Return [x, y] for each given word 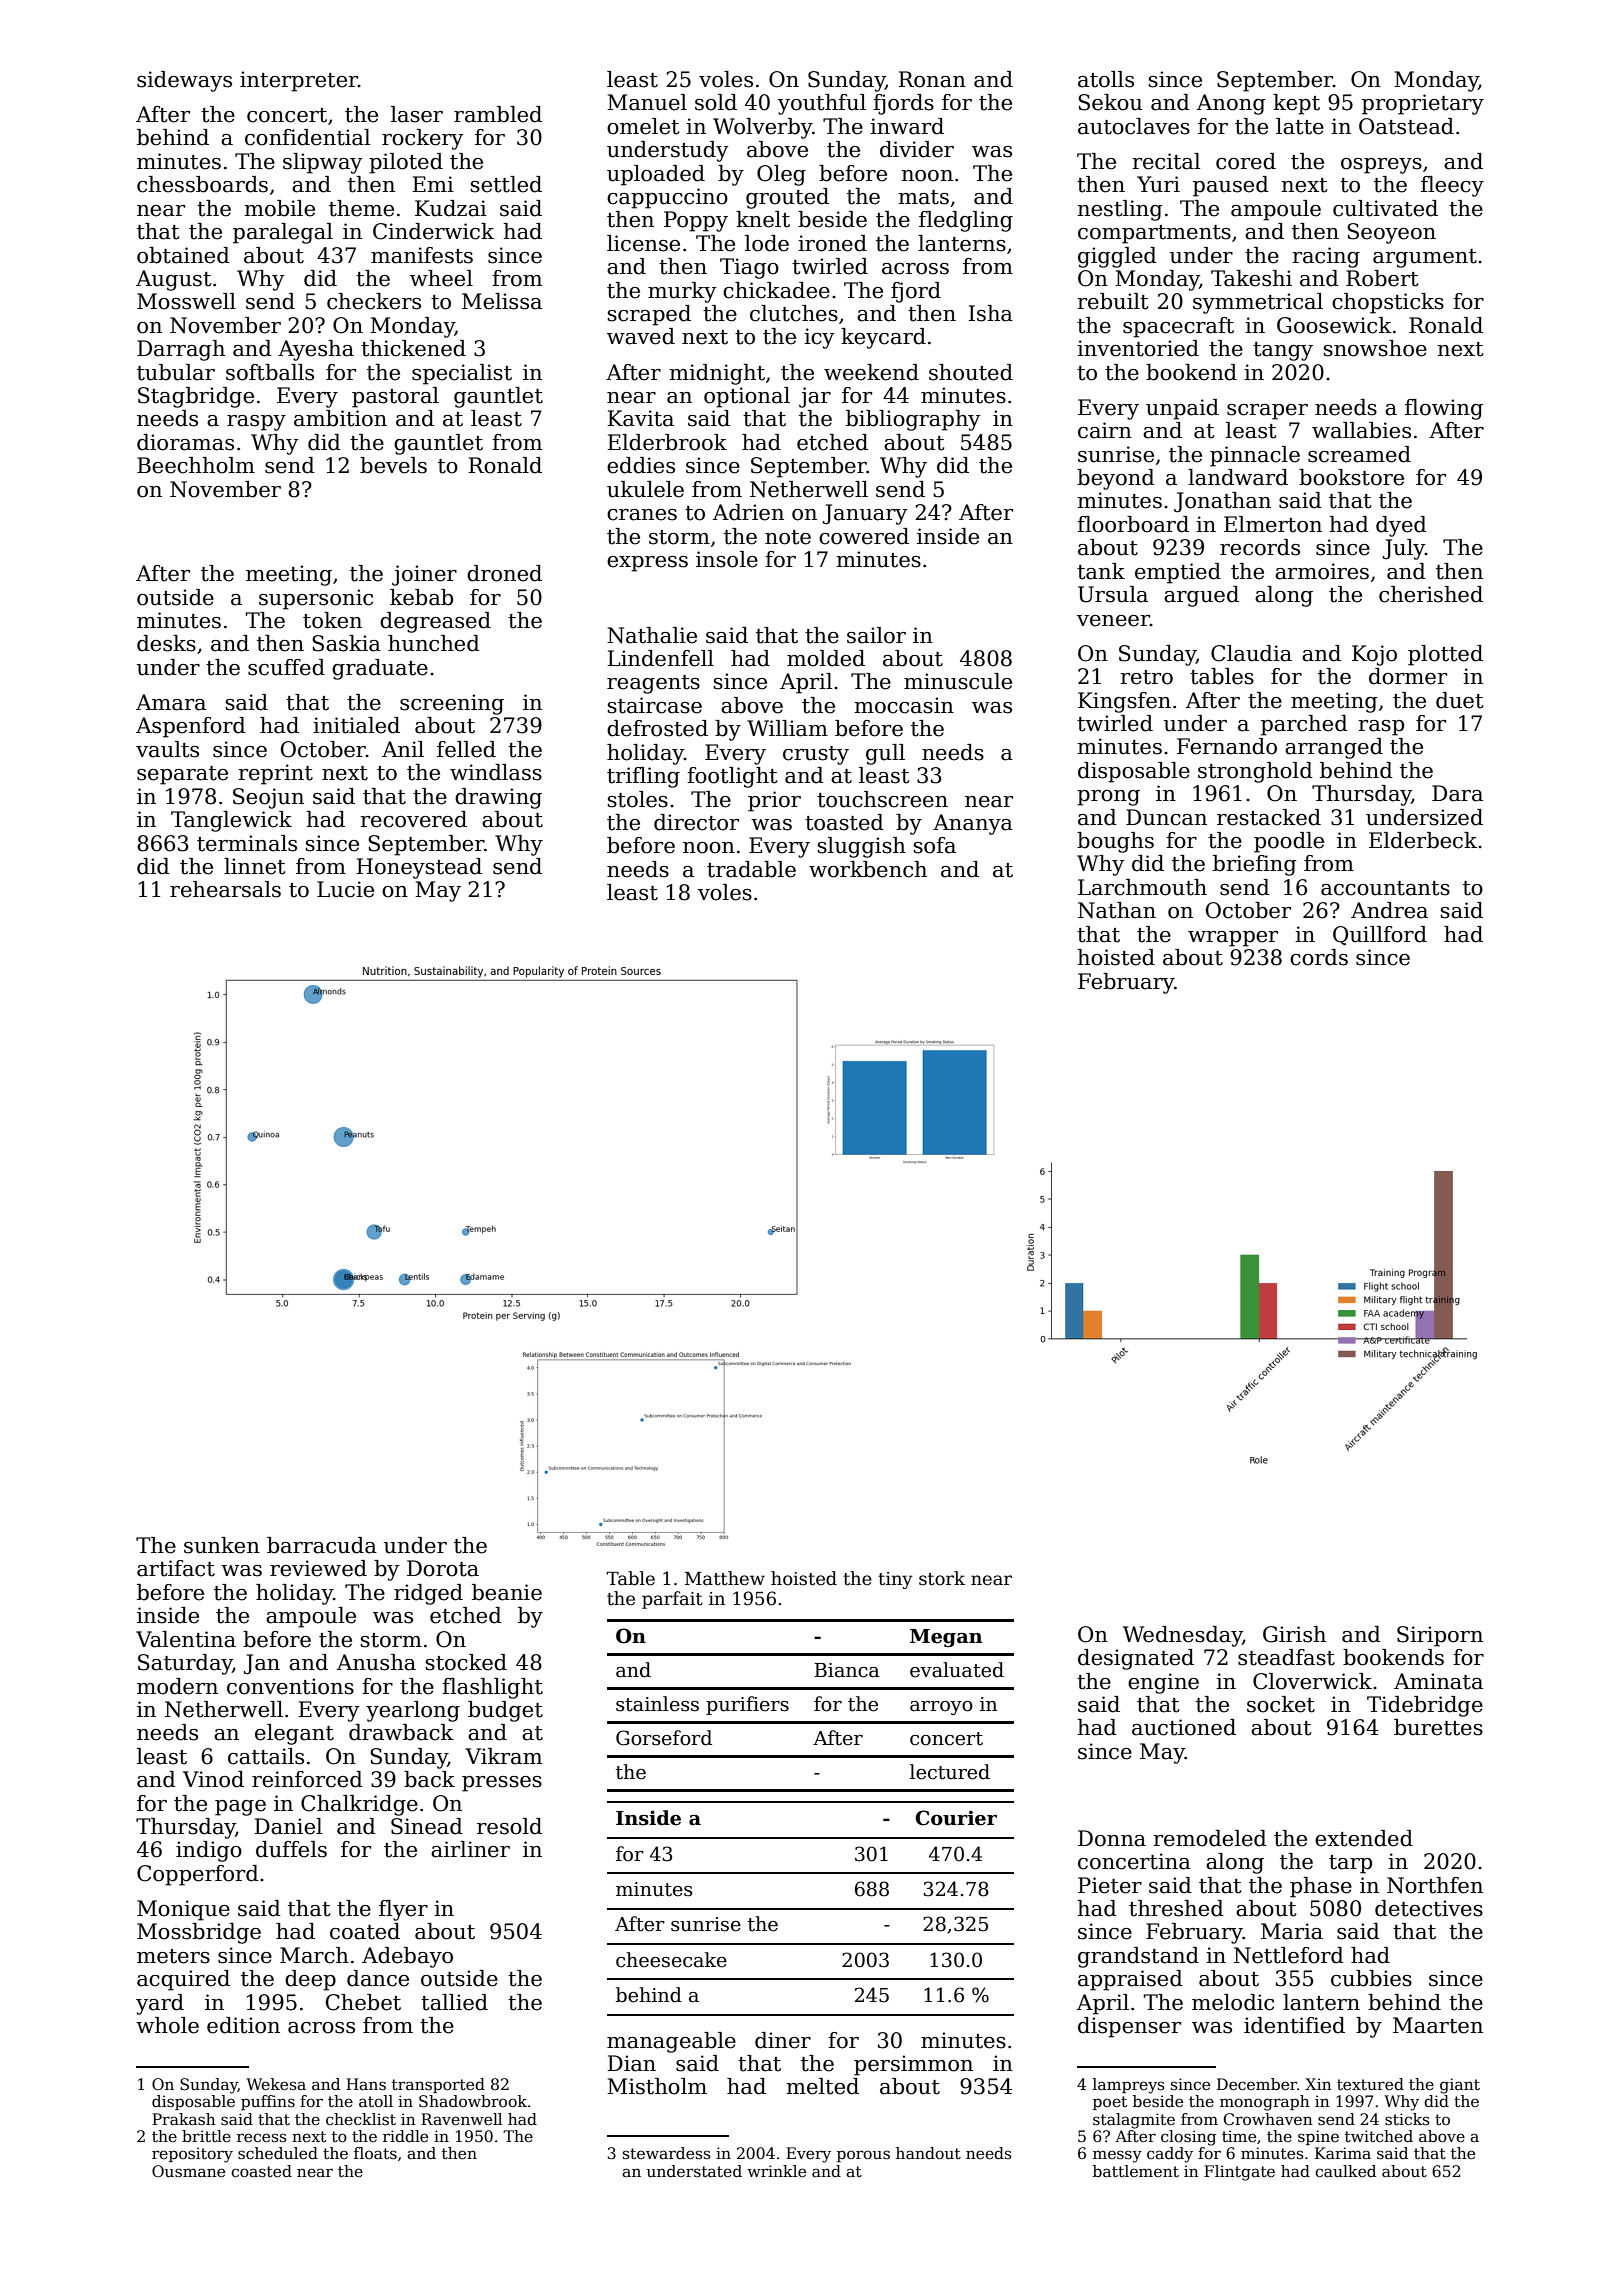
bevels [393, 465]
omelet [643, 126]
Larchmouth [1142, 887]
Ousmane [188, 2171]
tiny [895, 1580]
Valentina [186, 1639]
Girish [1294, 1634]
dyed [1401, 526]
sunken [222, 1545]
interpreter [299, 81]
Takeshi [1251, 278]
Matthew [725, 1578]
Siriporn [1440, 1636]
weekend [871, 372]
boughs [1115, 842]
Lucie [345, 889]
